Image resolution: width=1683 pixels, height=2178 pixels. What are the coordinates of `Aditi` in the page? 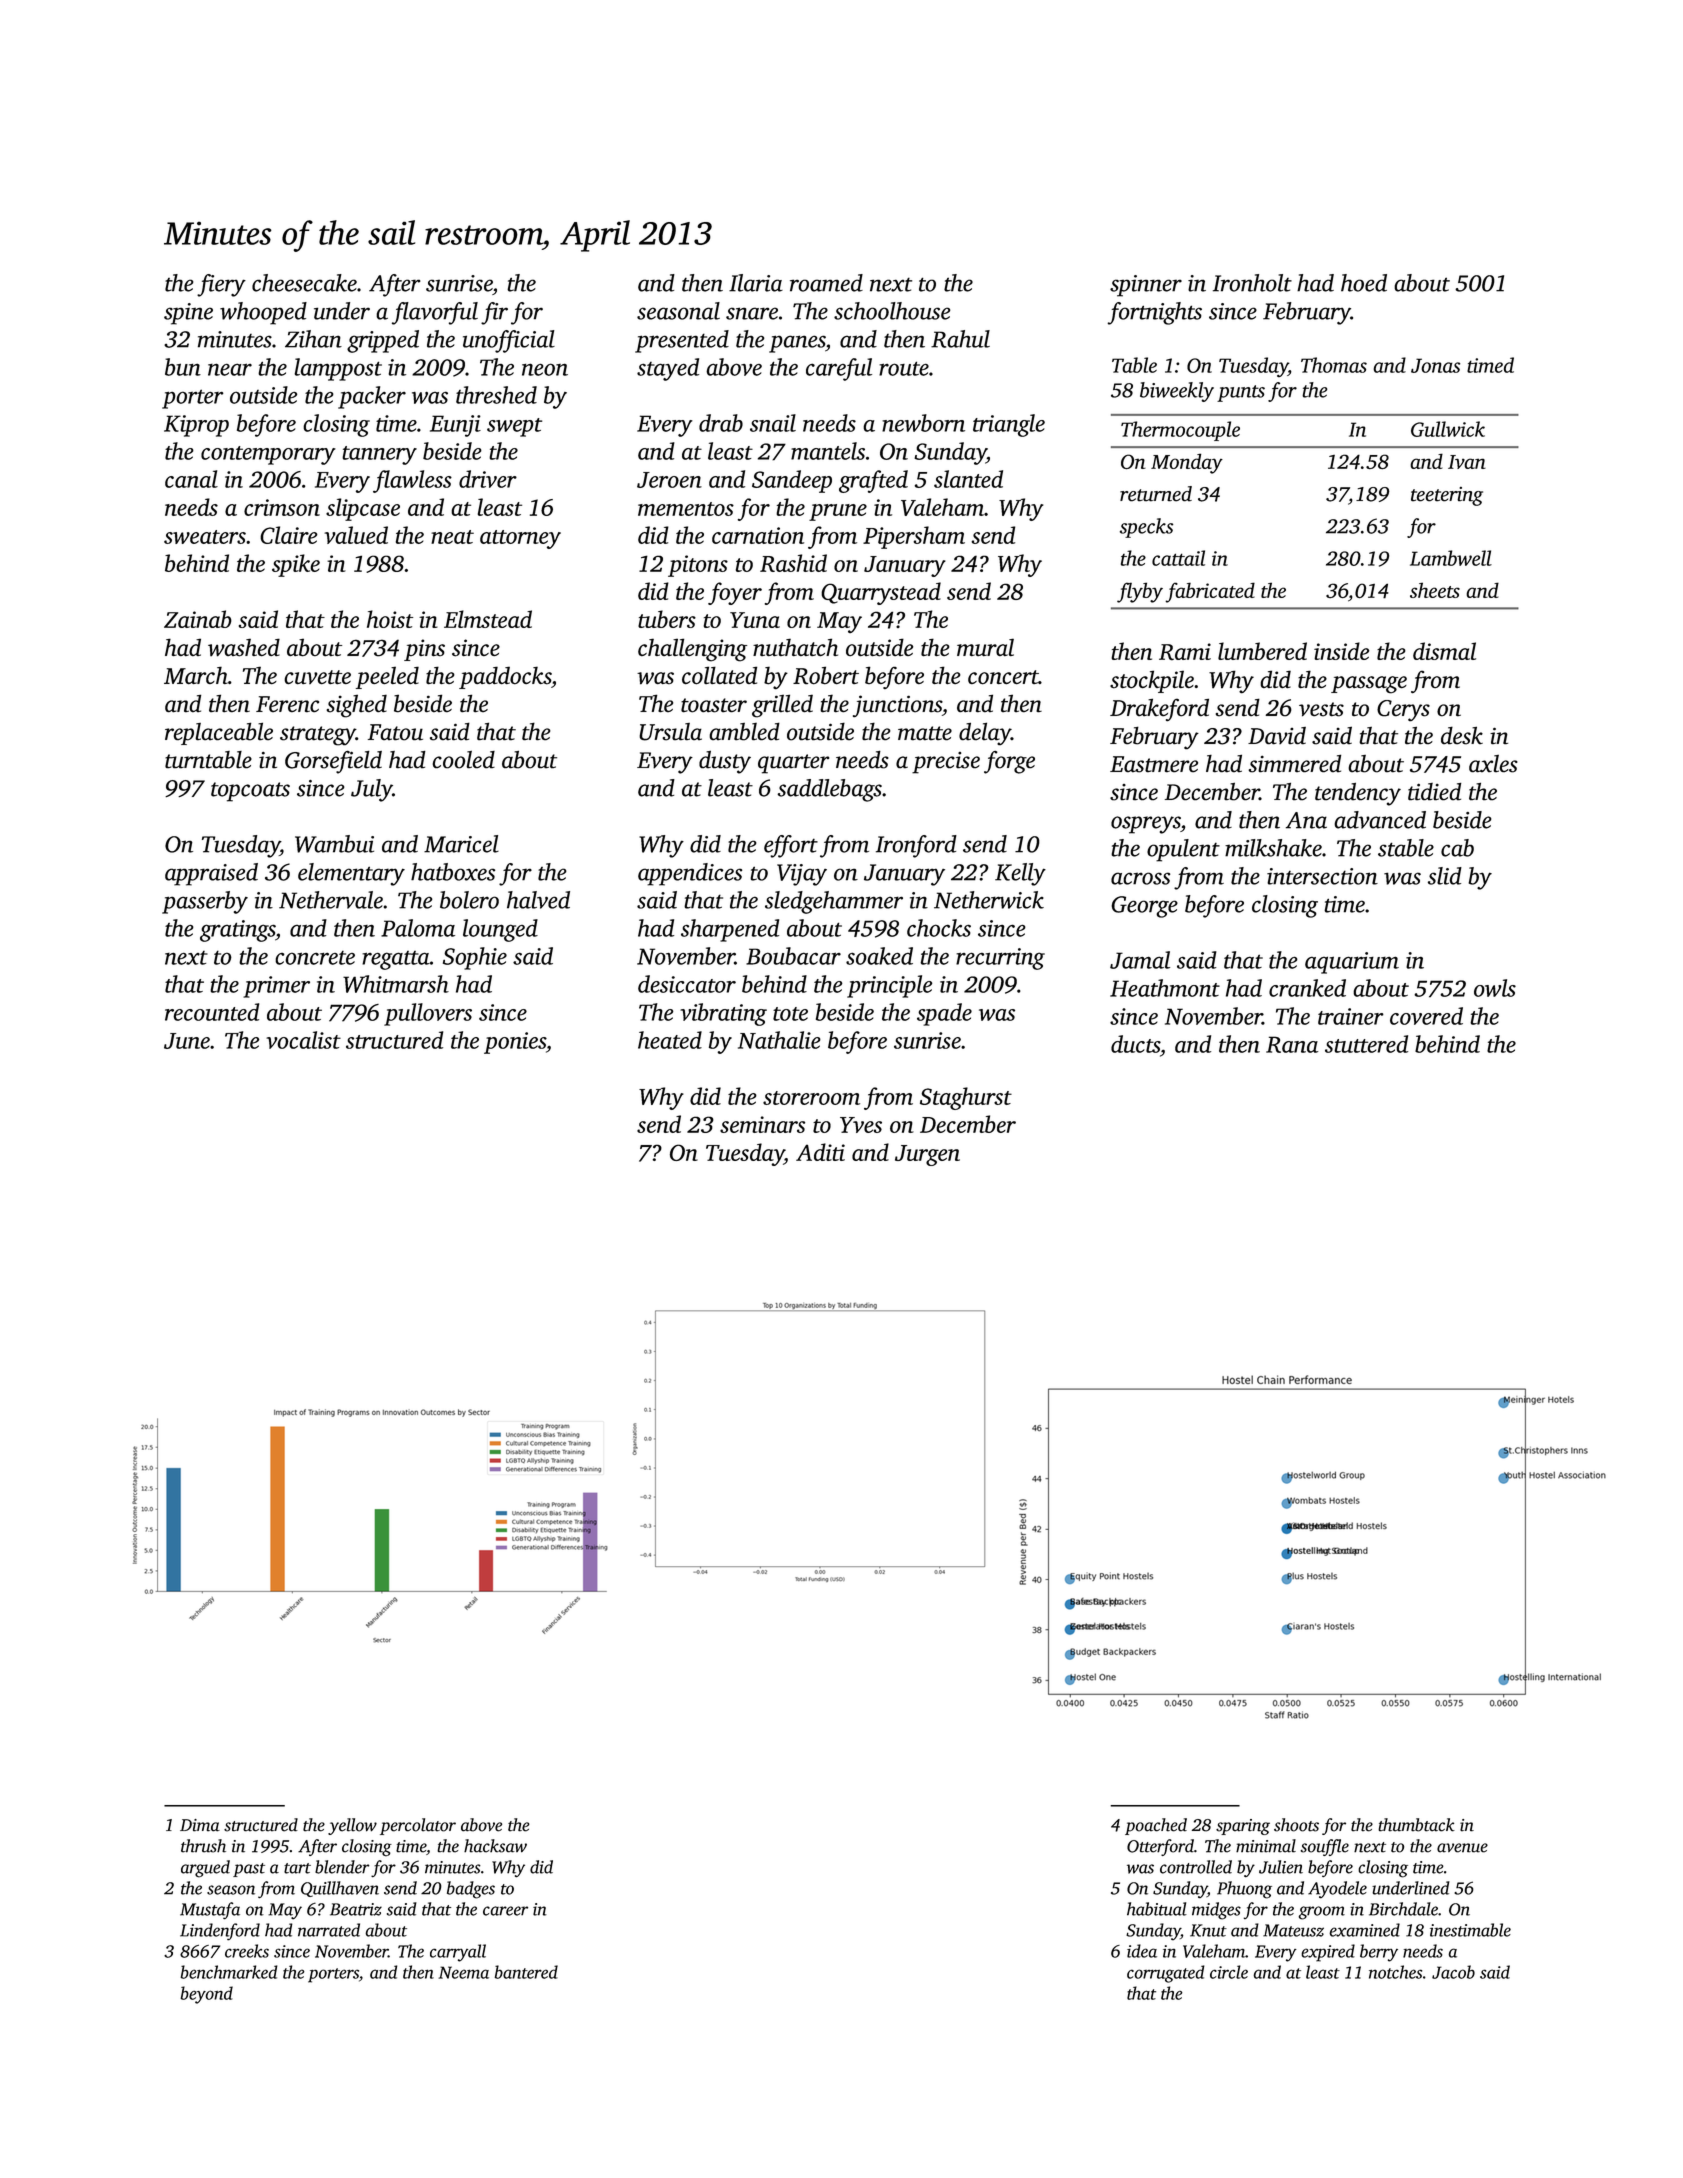 It's located at (820, 1152).
